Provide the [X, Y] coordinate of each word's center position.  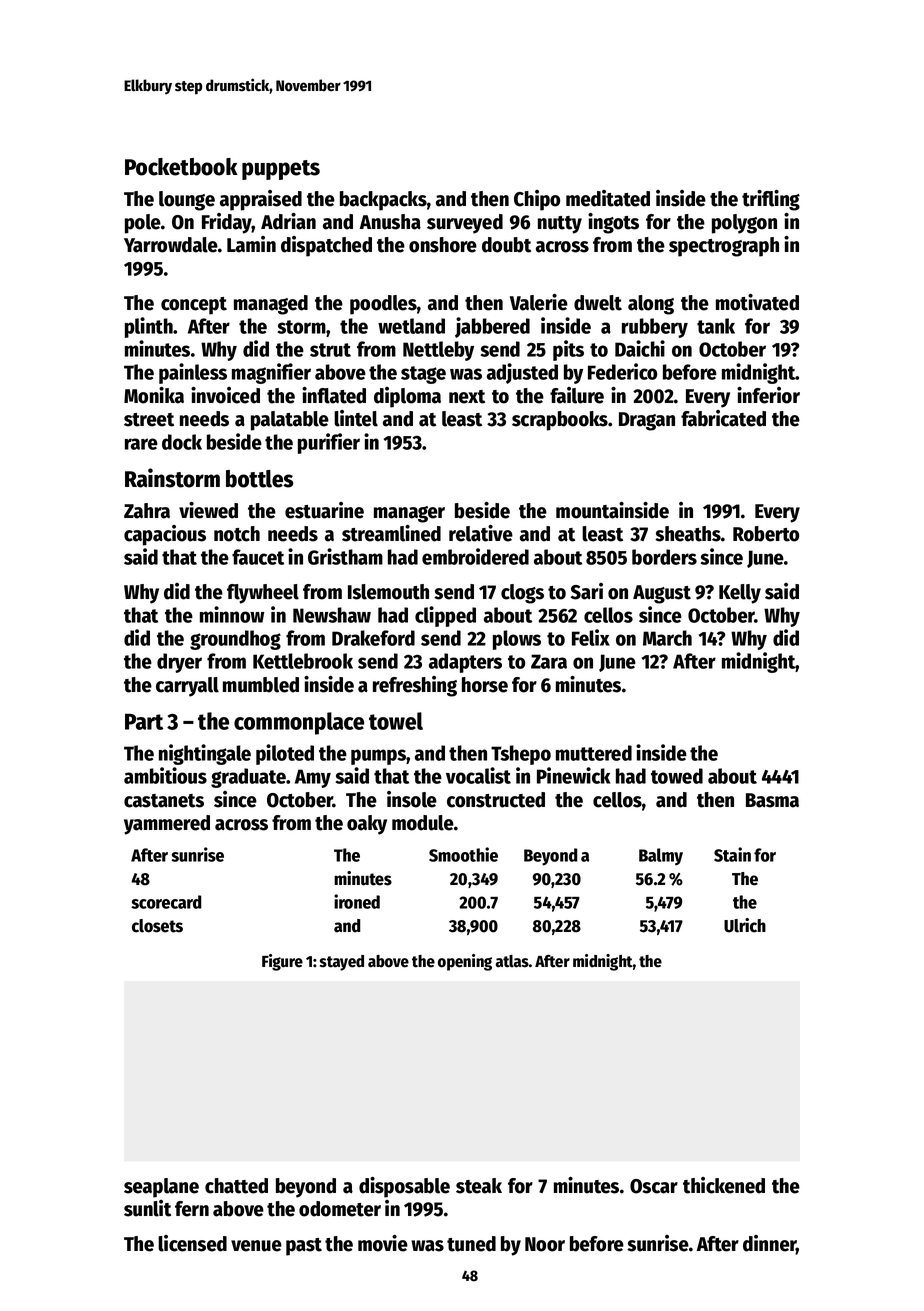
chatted [236, 1186]
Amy [313, 778]
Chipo [537, 200]
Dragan [647, 421]
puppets [281, 170]
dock [182, 442]
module [423, 823]
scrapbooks [560, 421]
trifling [771, 200]
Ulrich [745, 925]
